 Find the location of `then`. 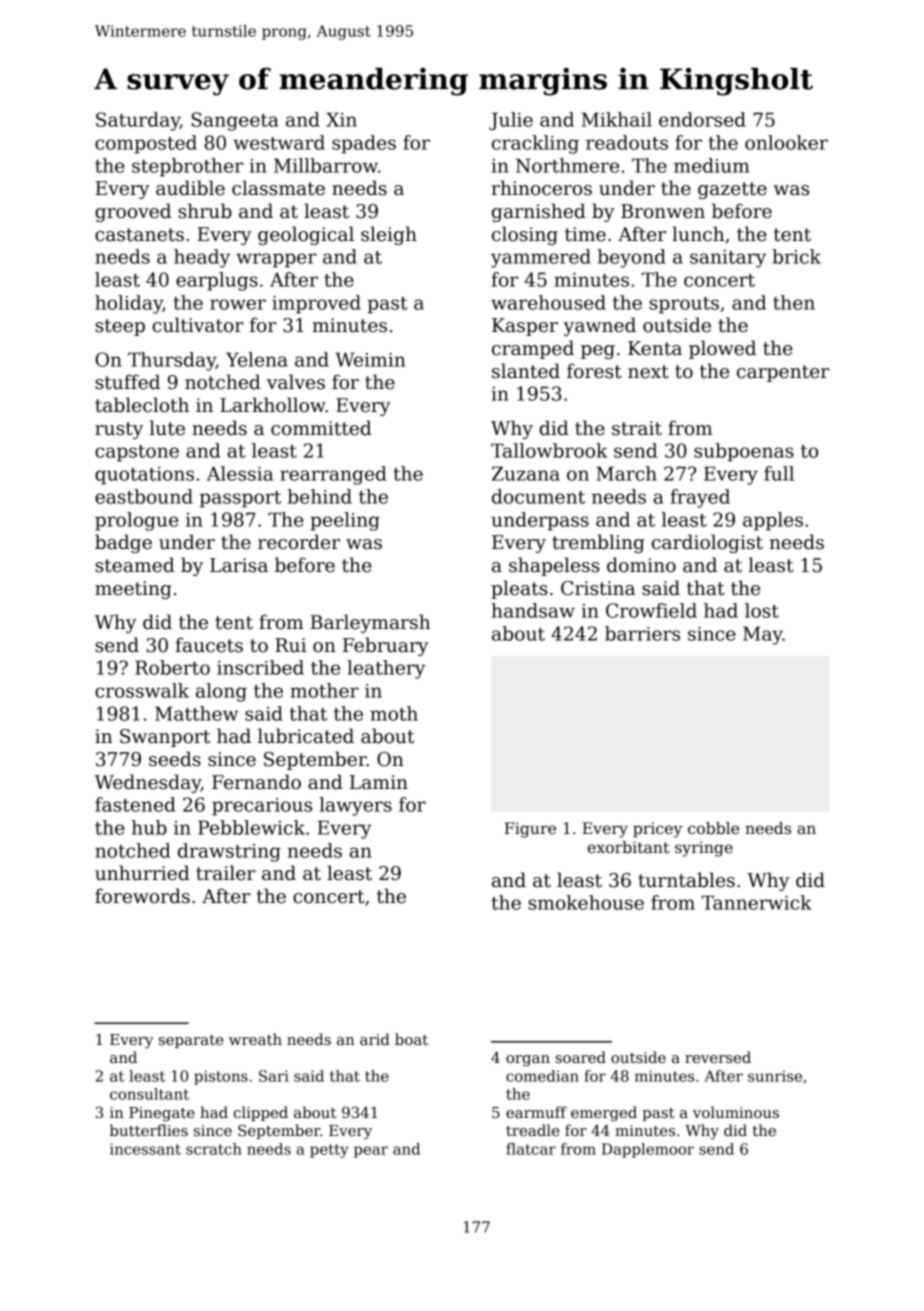

then is located at coordinates (794, 302).
